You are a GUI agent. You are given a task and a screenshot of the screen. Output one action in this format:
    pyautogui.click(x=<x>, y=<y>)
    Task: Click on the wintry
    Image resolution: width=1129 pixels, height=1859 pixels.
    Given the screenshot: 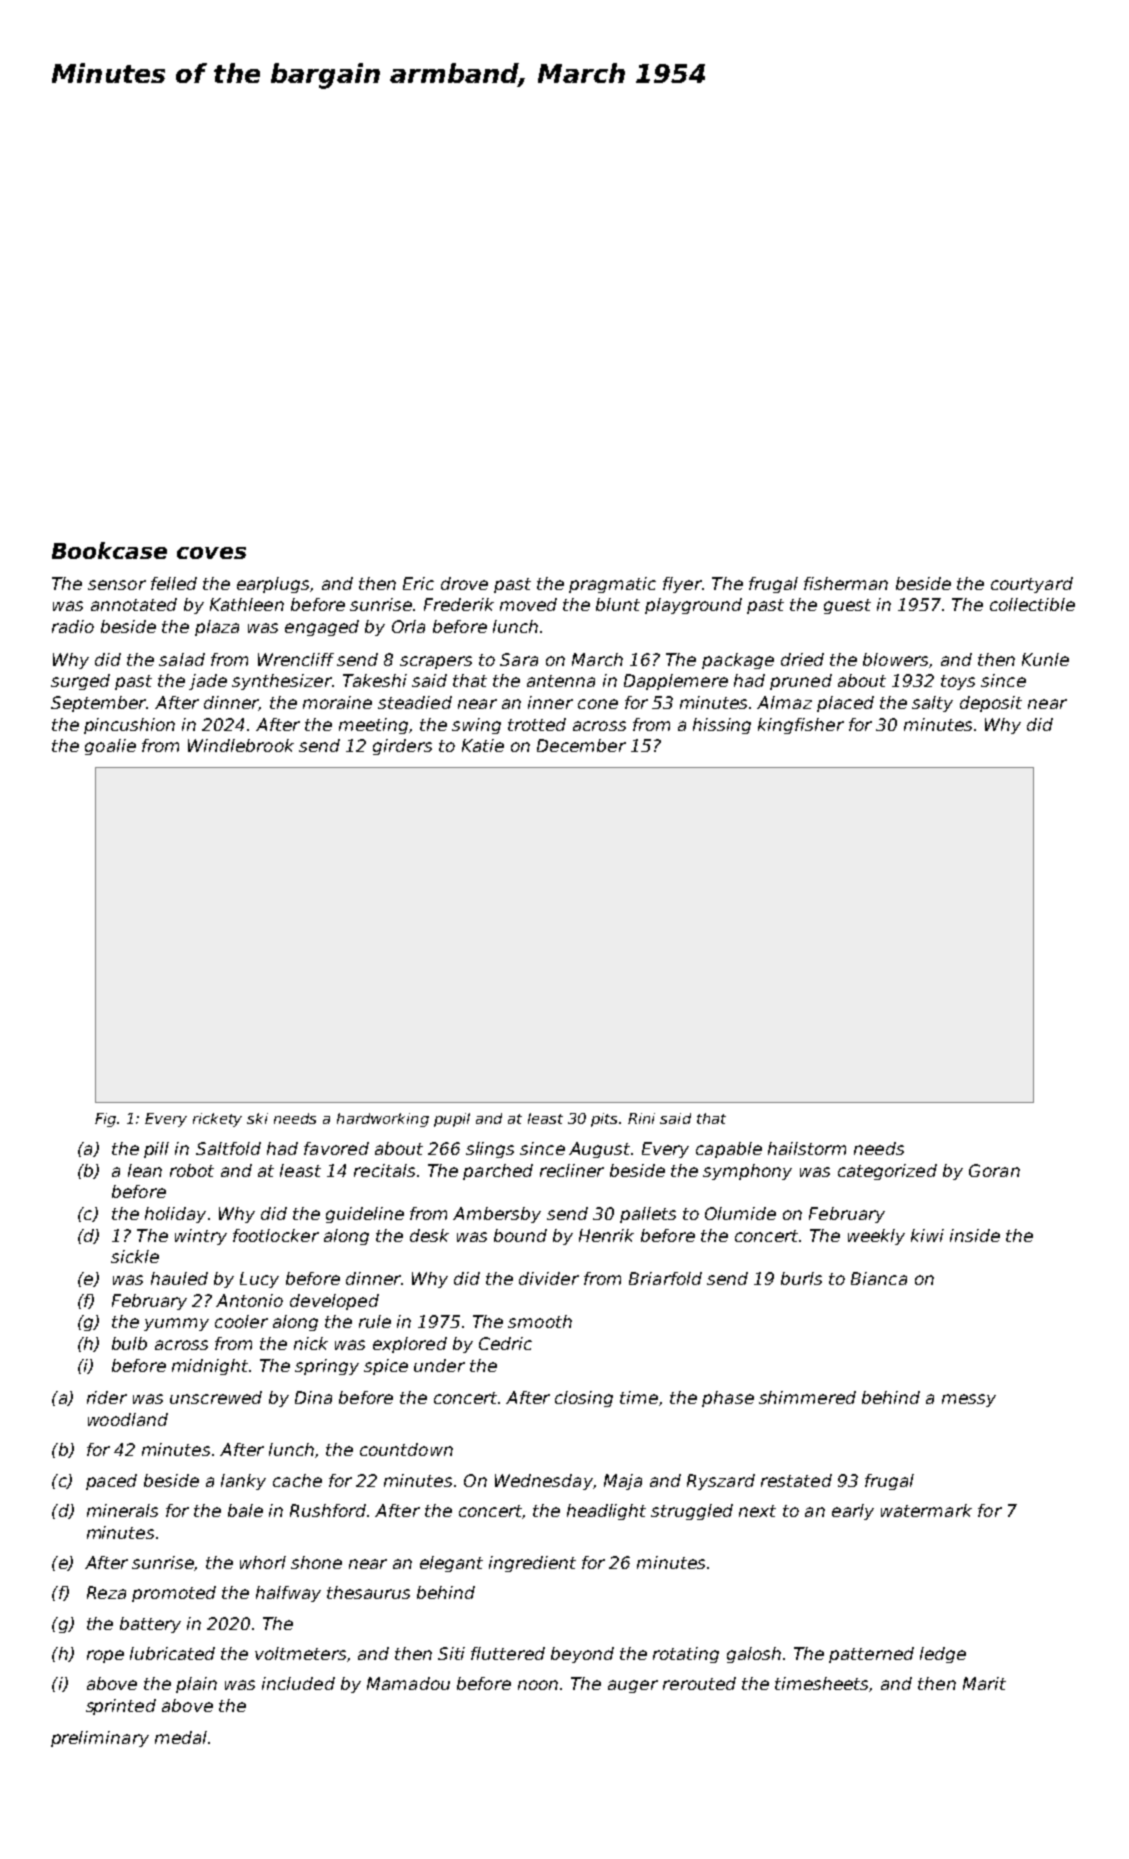 What is the action you would take?
    pyautogui.click(x=201, y=1237)
